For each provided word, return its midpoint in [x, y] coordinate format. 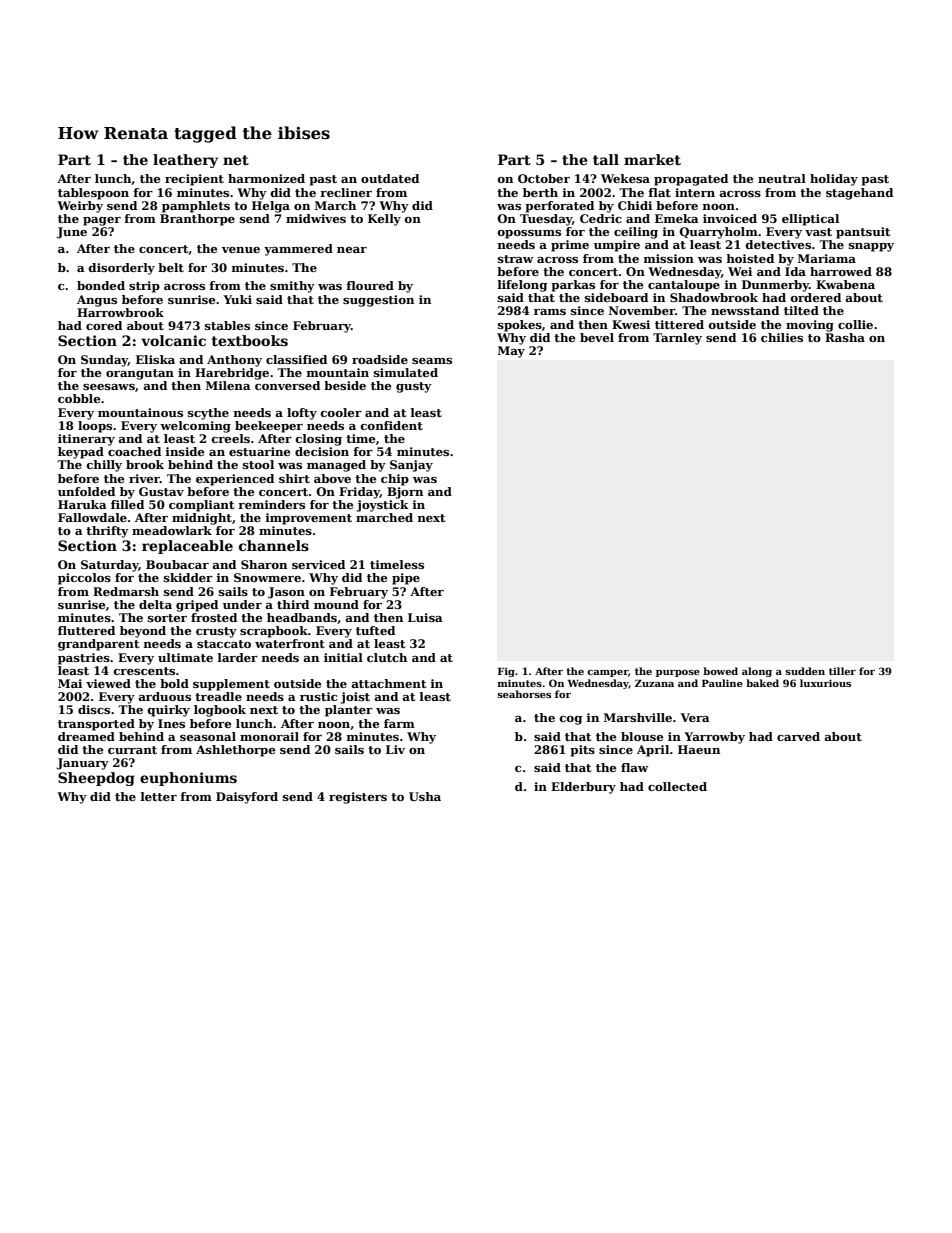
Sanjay [411, 466]
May [511, 352]
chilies [782, 337]
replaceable [187, 547]
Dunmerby [775, 286]
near [352, 250]
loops [95, 427]
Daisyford [247, 798]
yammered [298, 250]
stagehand [859, 194]
